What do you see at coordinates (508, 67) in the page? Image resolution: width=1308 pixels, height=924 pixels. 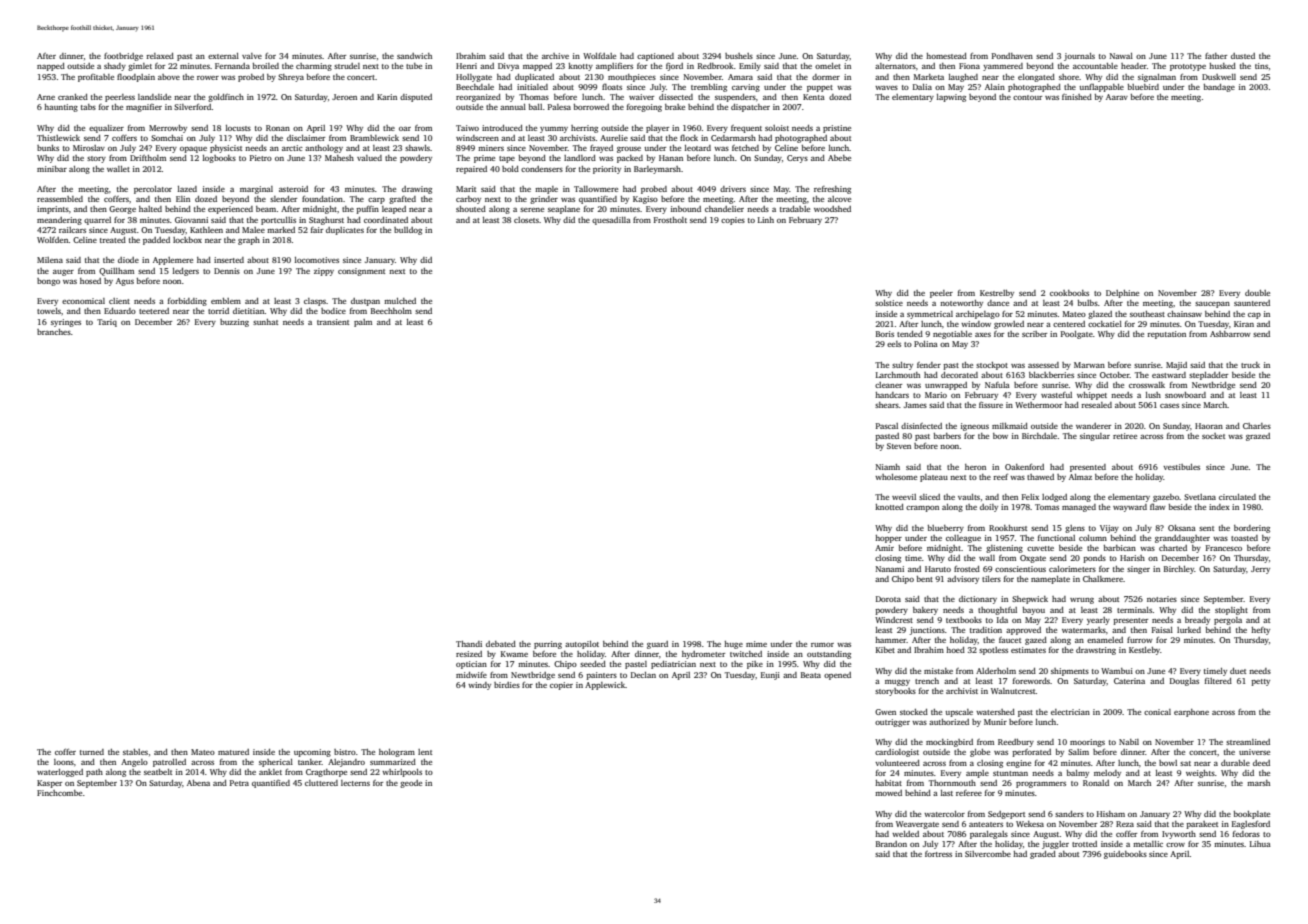 I see `Divya` at bounding box center [508, 67].
